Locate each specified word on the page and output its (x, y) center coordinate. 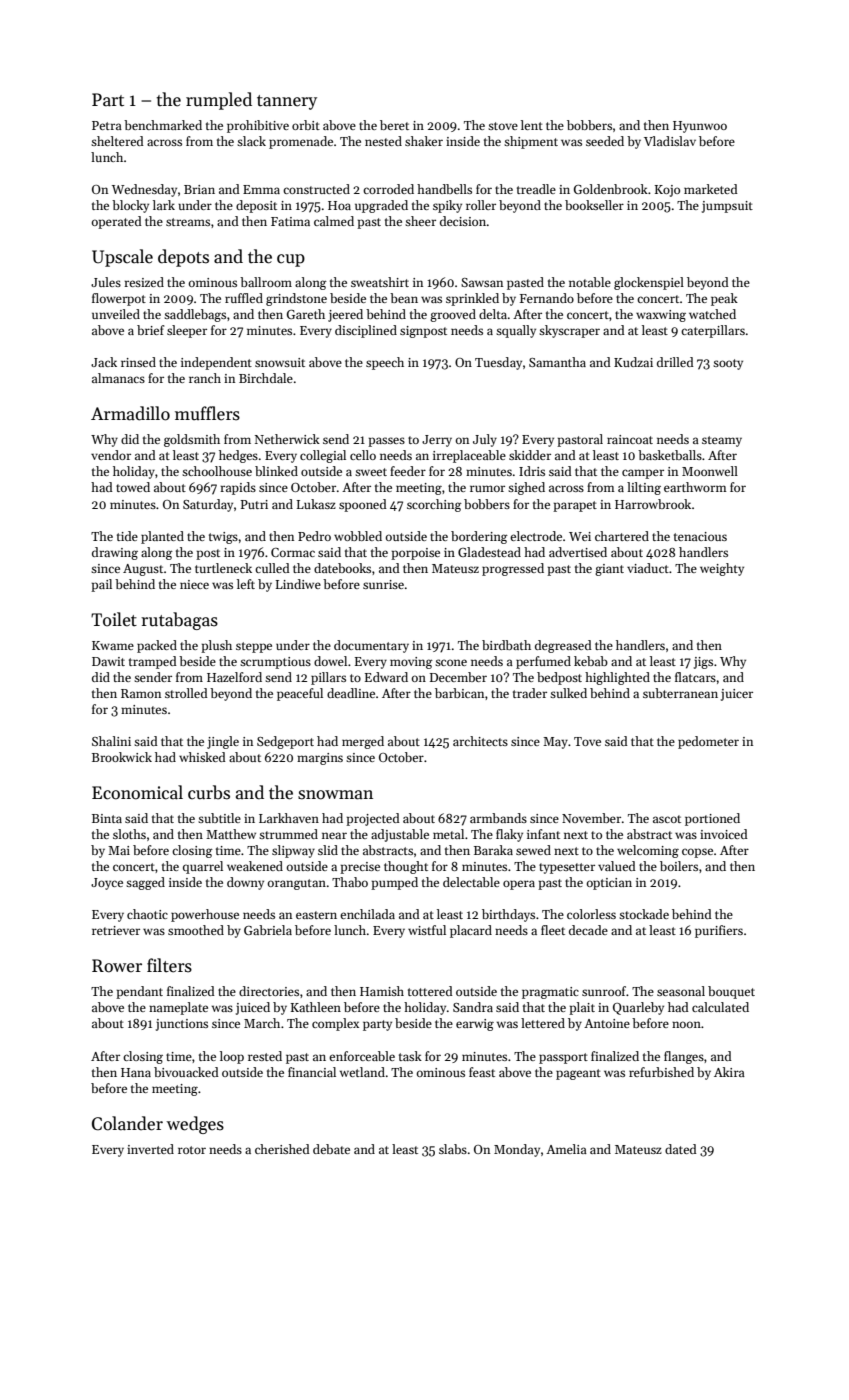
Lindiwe (298, 584)
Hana (136, 1072)
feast (482, 1072)
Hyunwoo (700, 127)
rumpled (219, 101)
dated (681, 1149)
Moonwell (710, 471)
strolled (186, 693)
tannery (287, 102)
